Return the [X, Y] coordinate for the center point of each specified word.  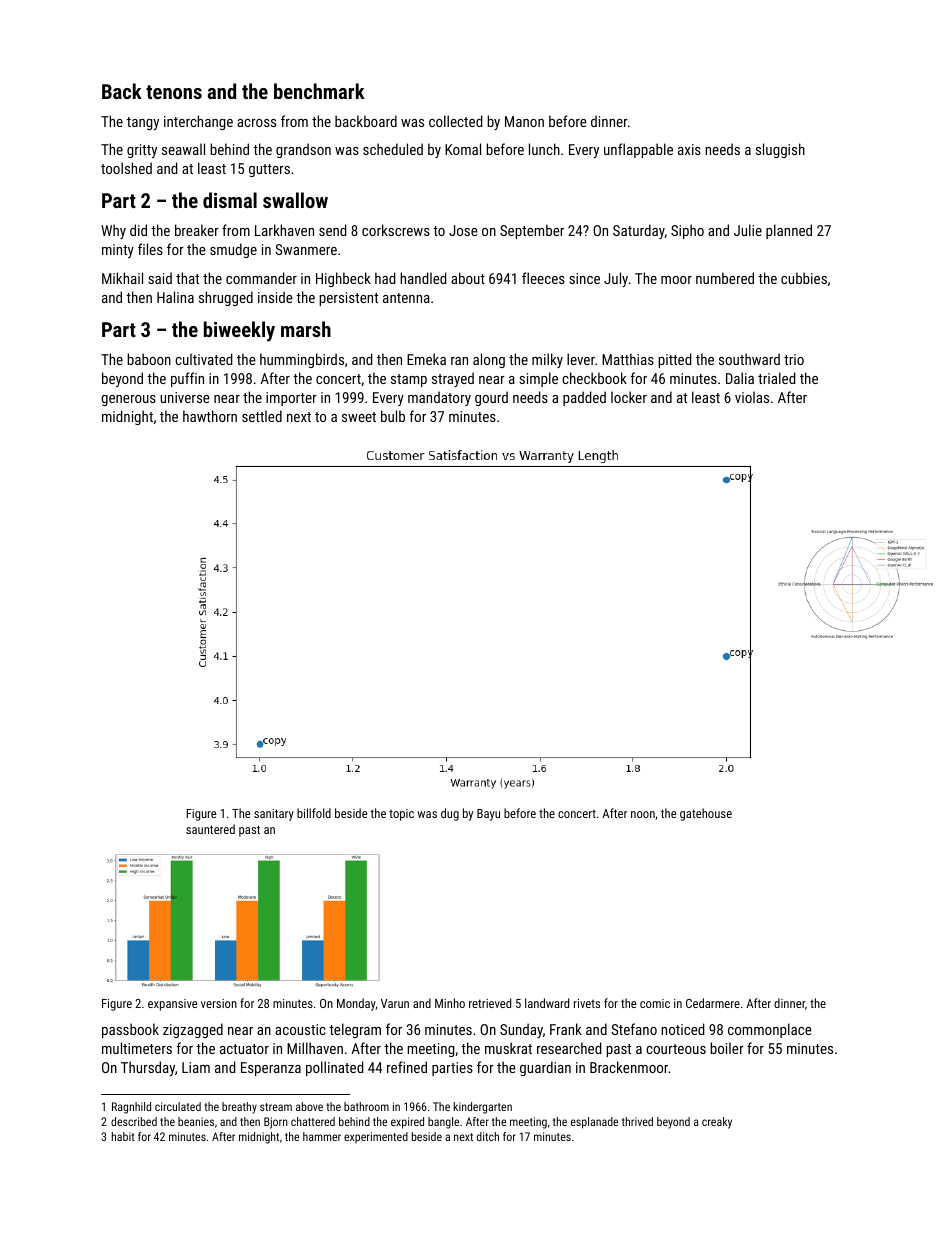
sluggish [780, 150]
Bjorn [276, 1123]
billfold [314, 813]
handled [423, 278]
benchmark [319, 91]
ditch [488, 1136]
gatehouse [706, 814]
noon [643, 814]
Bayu [488, 815]
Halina [175, 297]
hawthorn [210, 416]
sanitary [274, 815]
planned [789, 231]
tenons [174, 92]
